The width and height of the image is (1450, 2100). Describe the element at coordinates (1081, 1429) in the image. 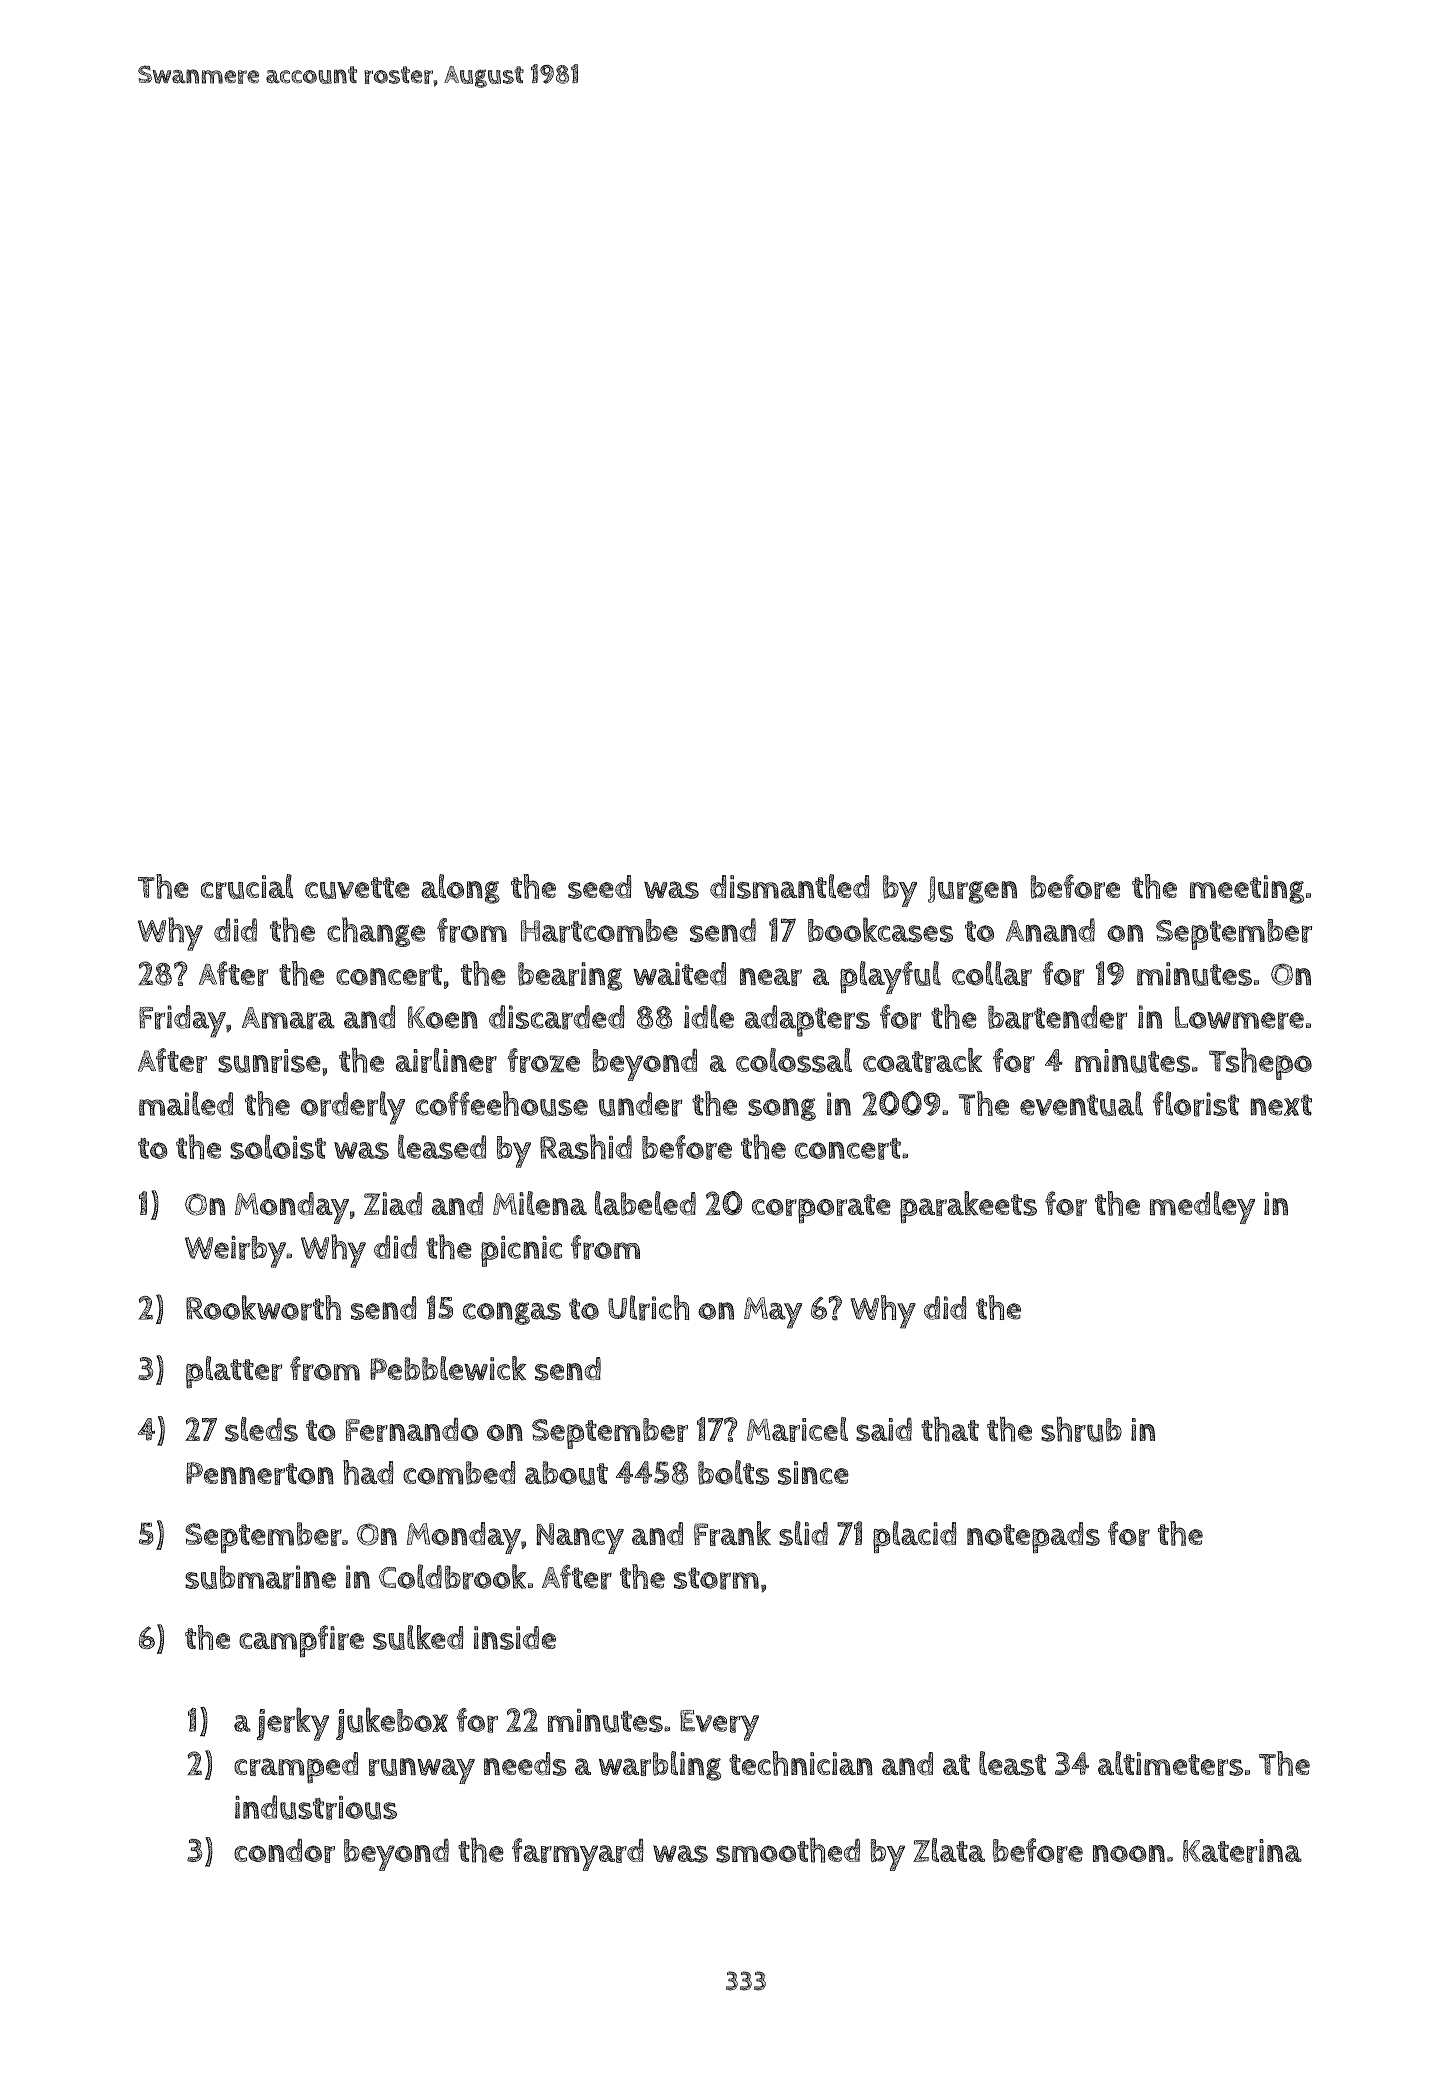

I see `shrub` at that location.
